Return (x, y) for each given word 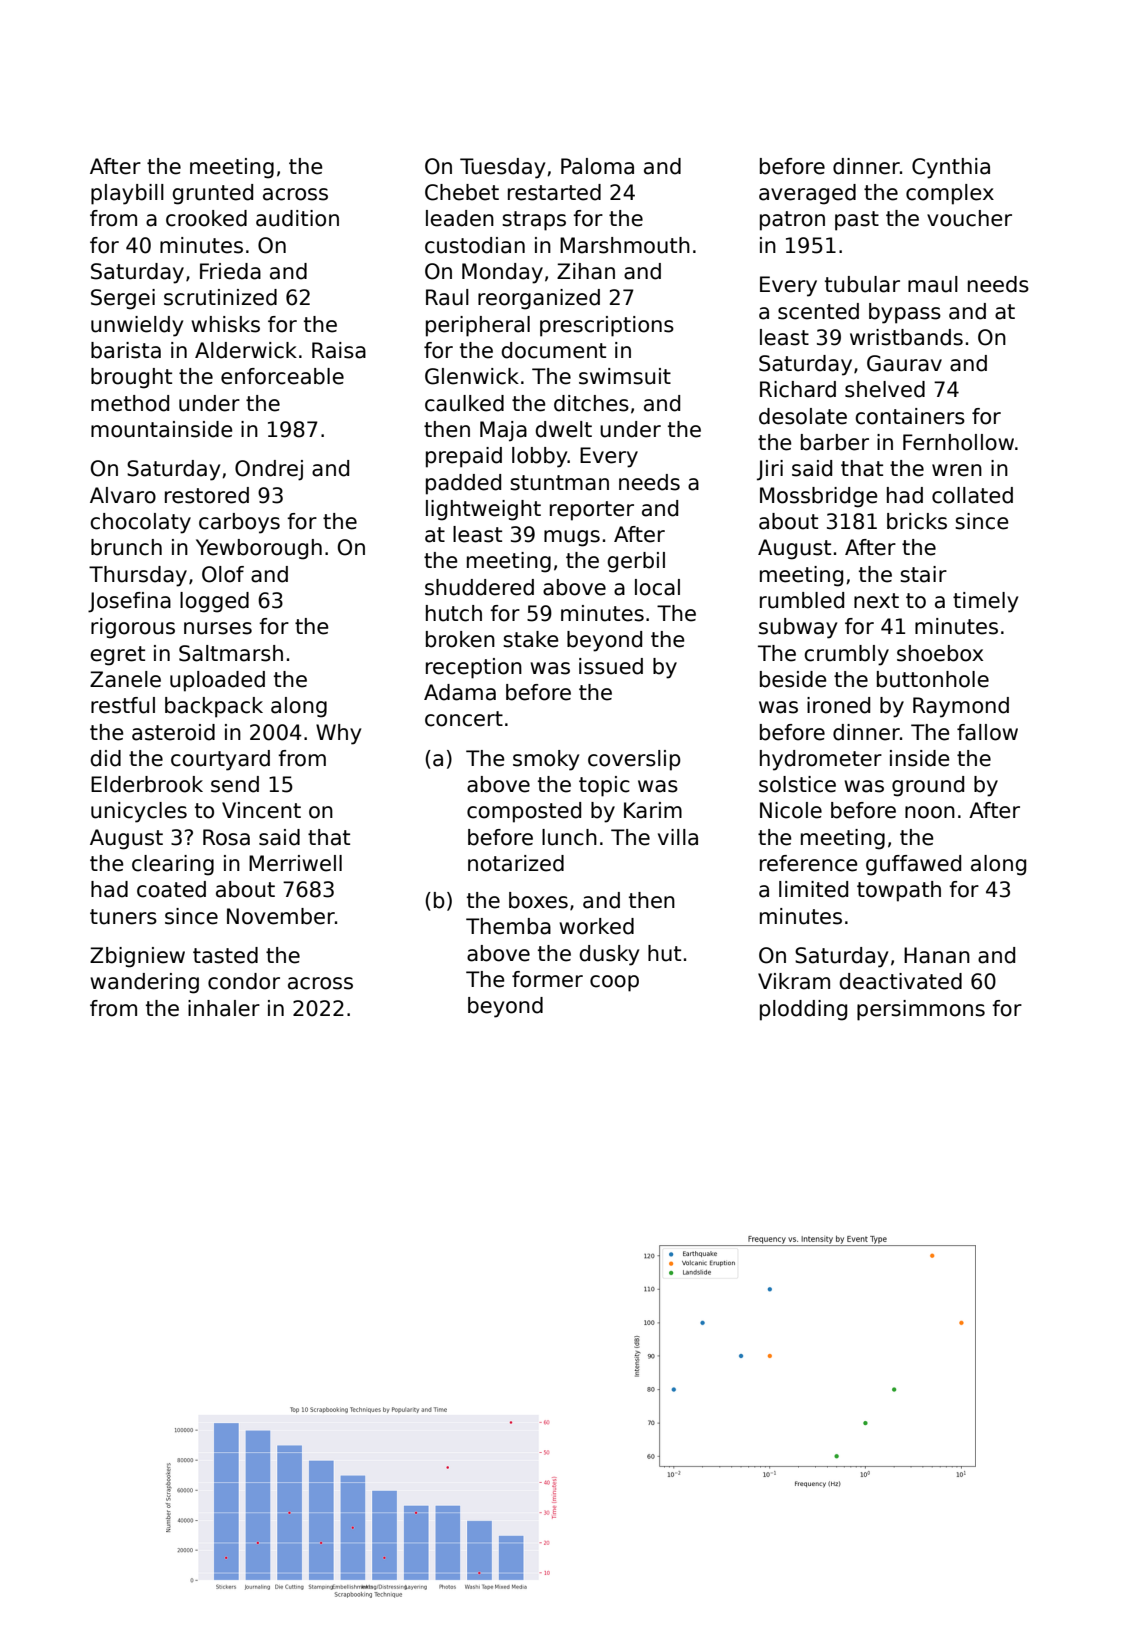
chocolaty (140, 523)
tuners (123, 917)
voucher (969, 218)
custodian (475, 245)
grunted (212, 194)
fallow (987, 732)
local (657, 587)
